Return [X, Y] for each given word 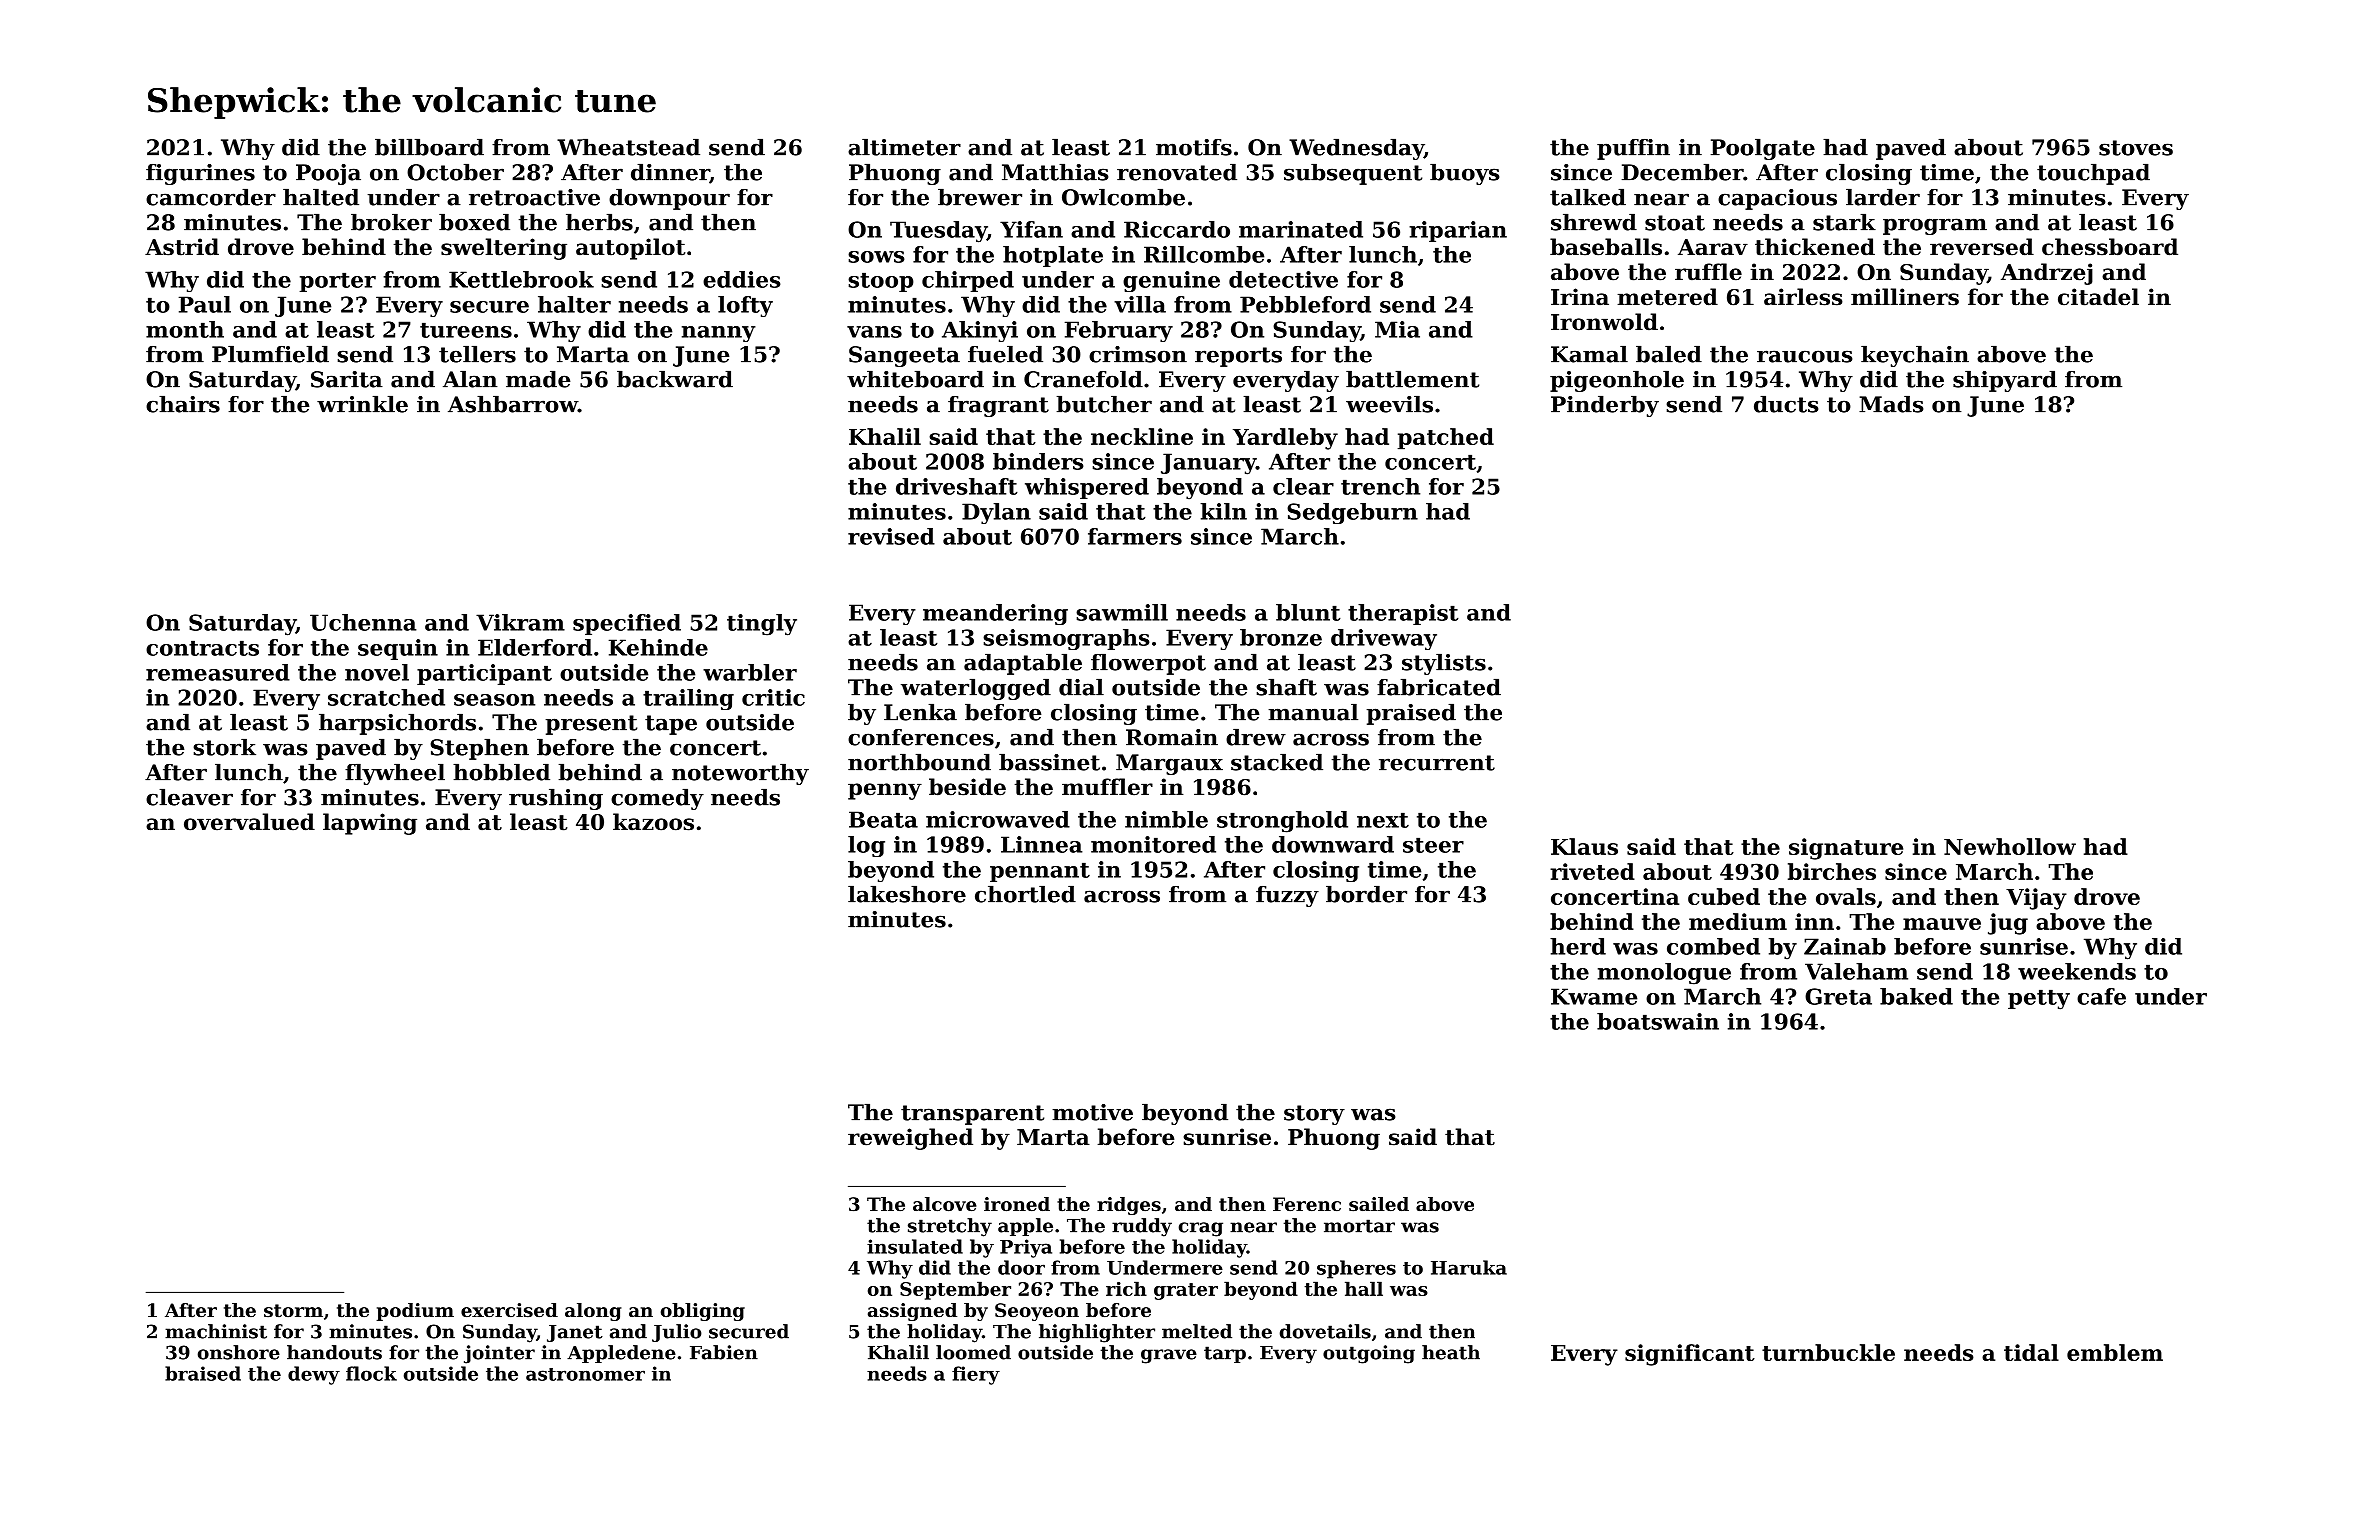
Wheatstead [628, 147]
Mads [1891, 404]
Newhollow [2010, 846]
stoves [2136, 148]
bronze [1281, 637]
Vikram [520, 622]
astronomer [585, 1374]
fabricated [1439, 687]
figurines [200, 174]
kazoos [653, 822]
